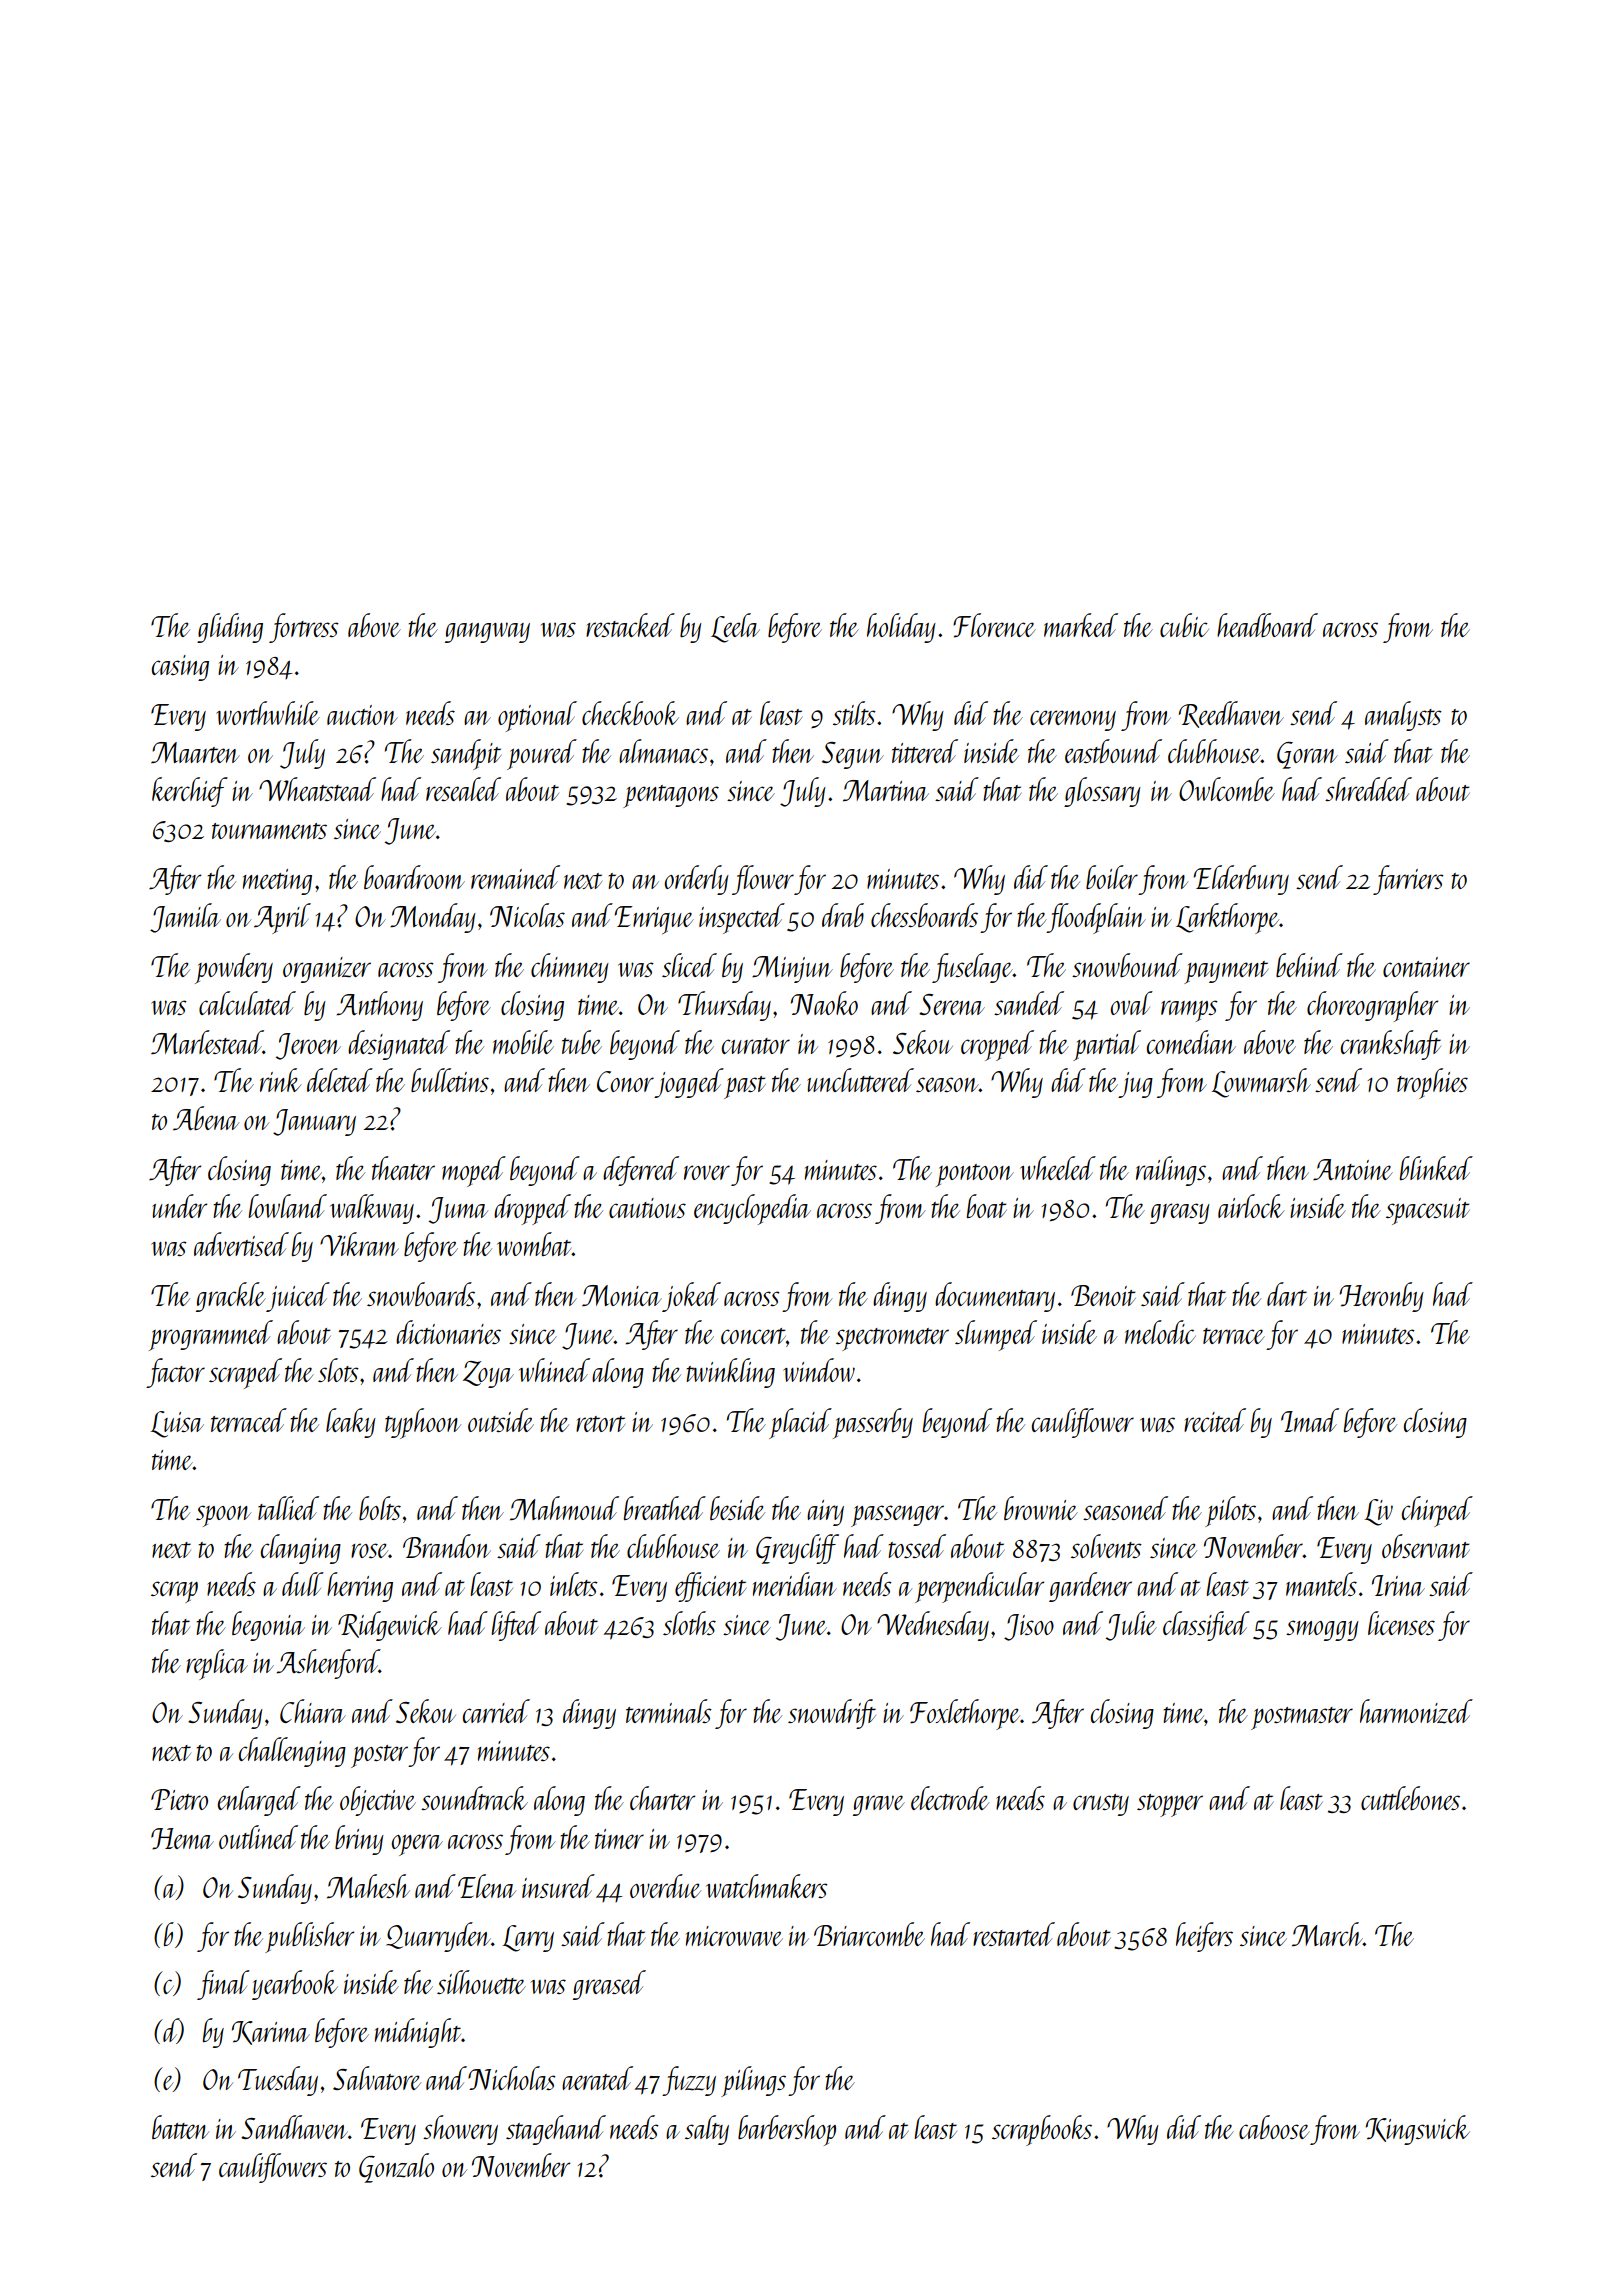 The width and height of the document is (1620, 2292). What do you see at coordinates (869, 1934) in the document?
I see `Briarcombe` at bounding box center [869, 1934].
